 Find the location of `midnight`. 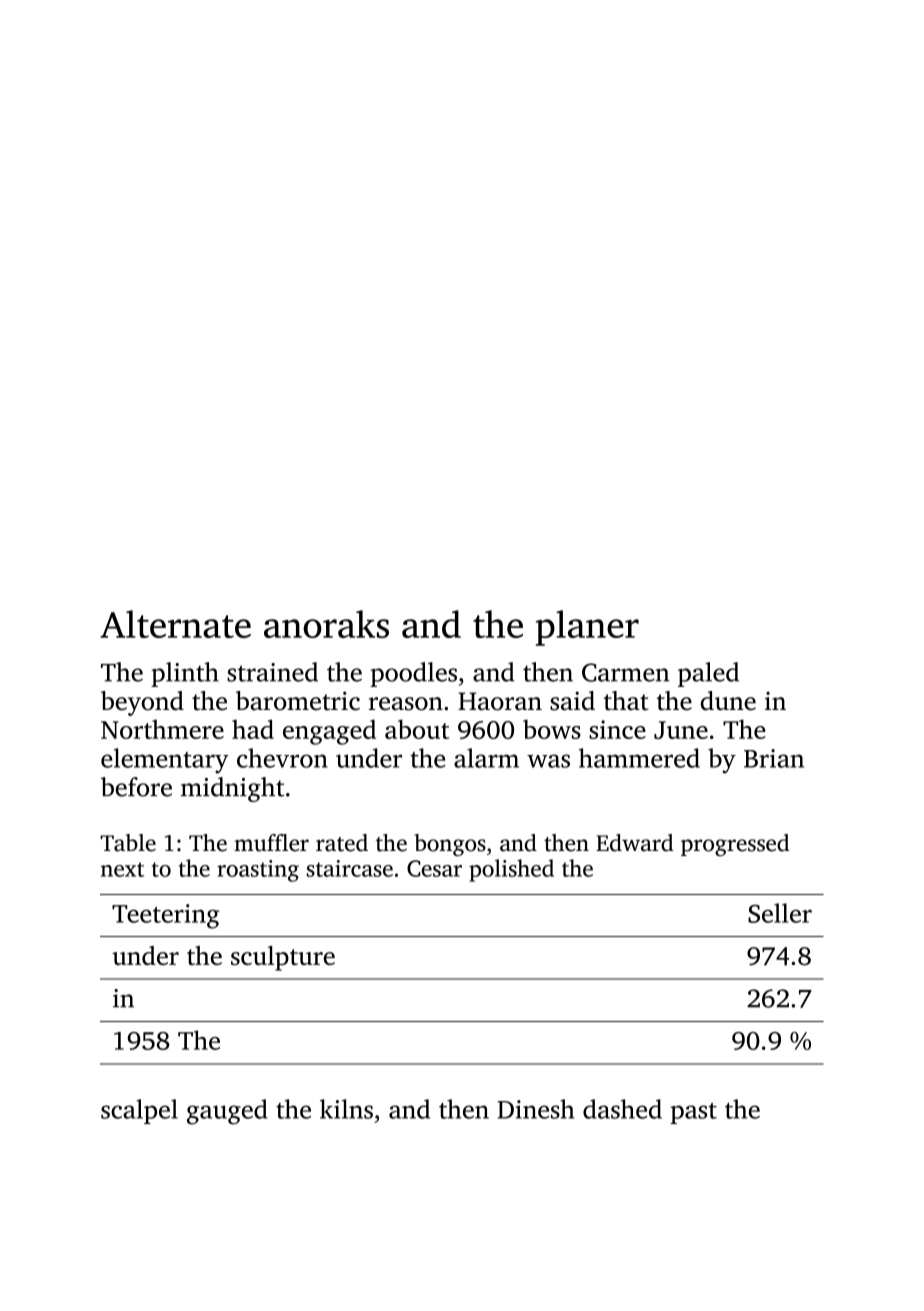

midnight is located at coordinates (232, 789).
